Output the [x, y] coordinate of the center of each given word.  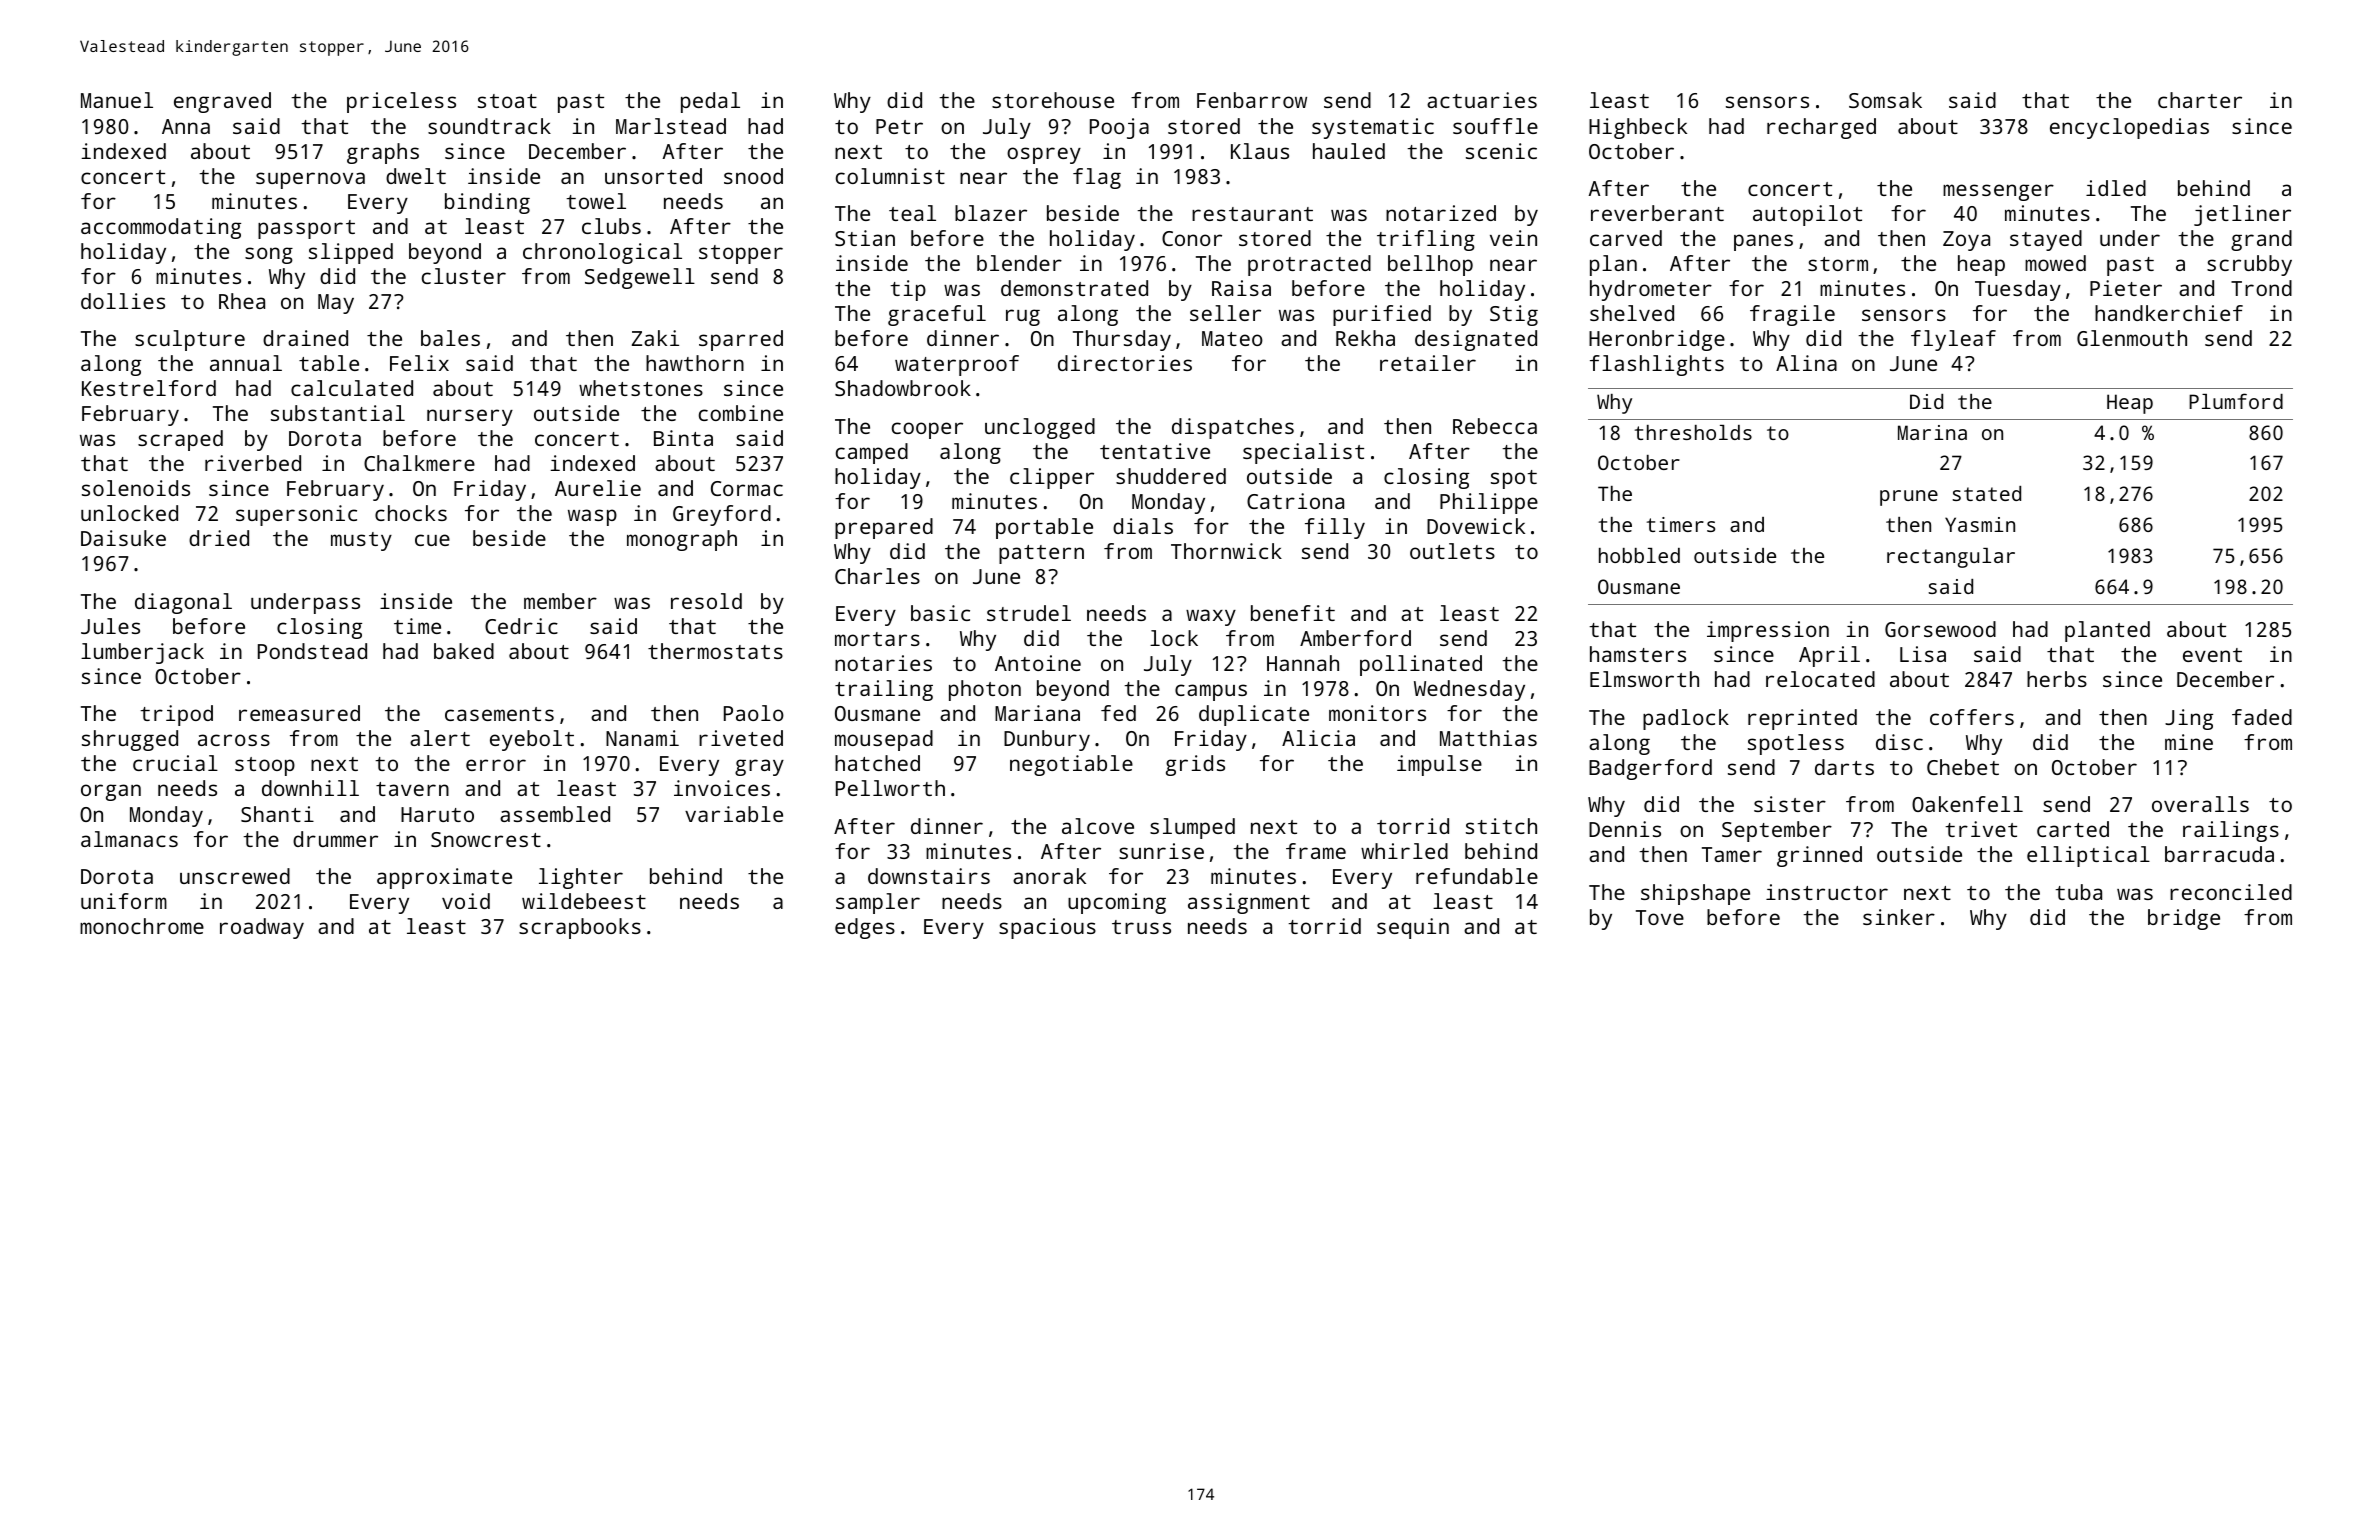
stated [1986, 493]
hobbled [1639, 555]
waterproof [957, 365]
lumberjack [142, 653]
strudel [1029, 613]
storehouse [1053, 100]
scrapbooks [580, 928]
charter [2200, 100]
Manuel [117, 100]
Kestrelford [149, 388]
